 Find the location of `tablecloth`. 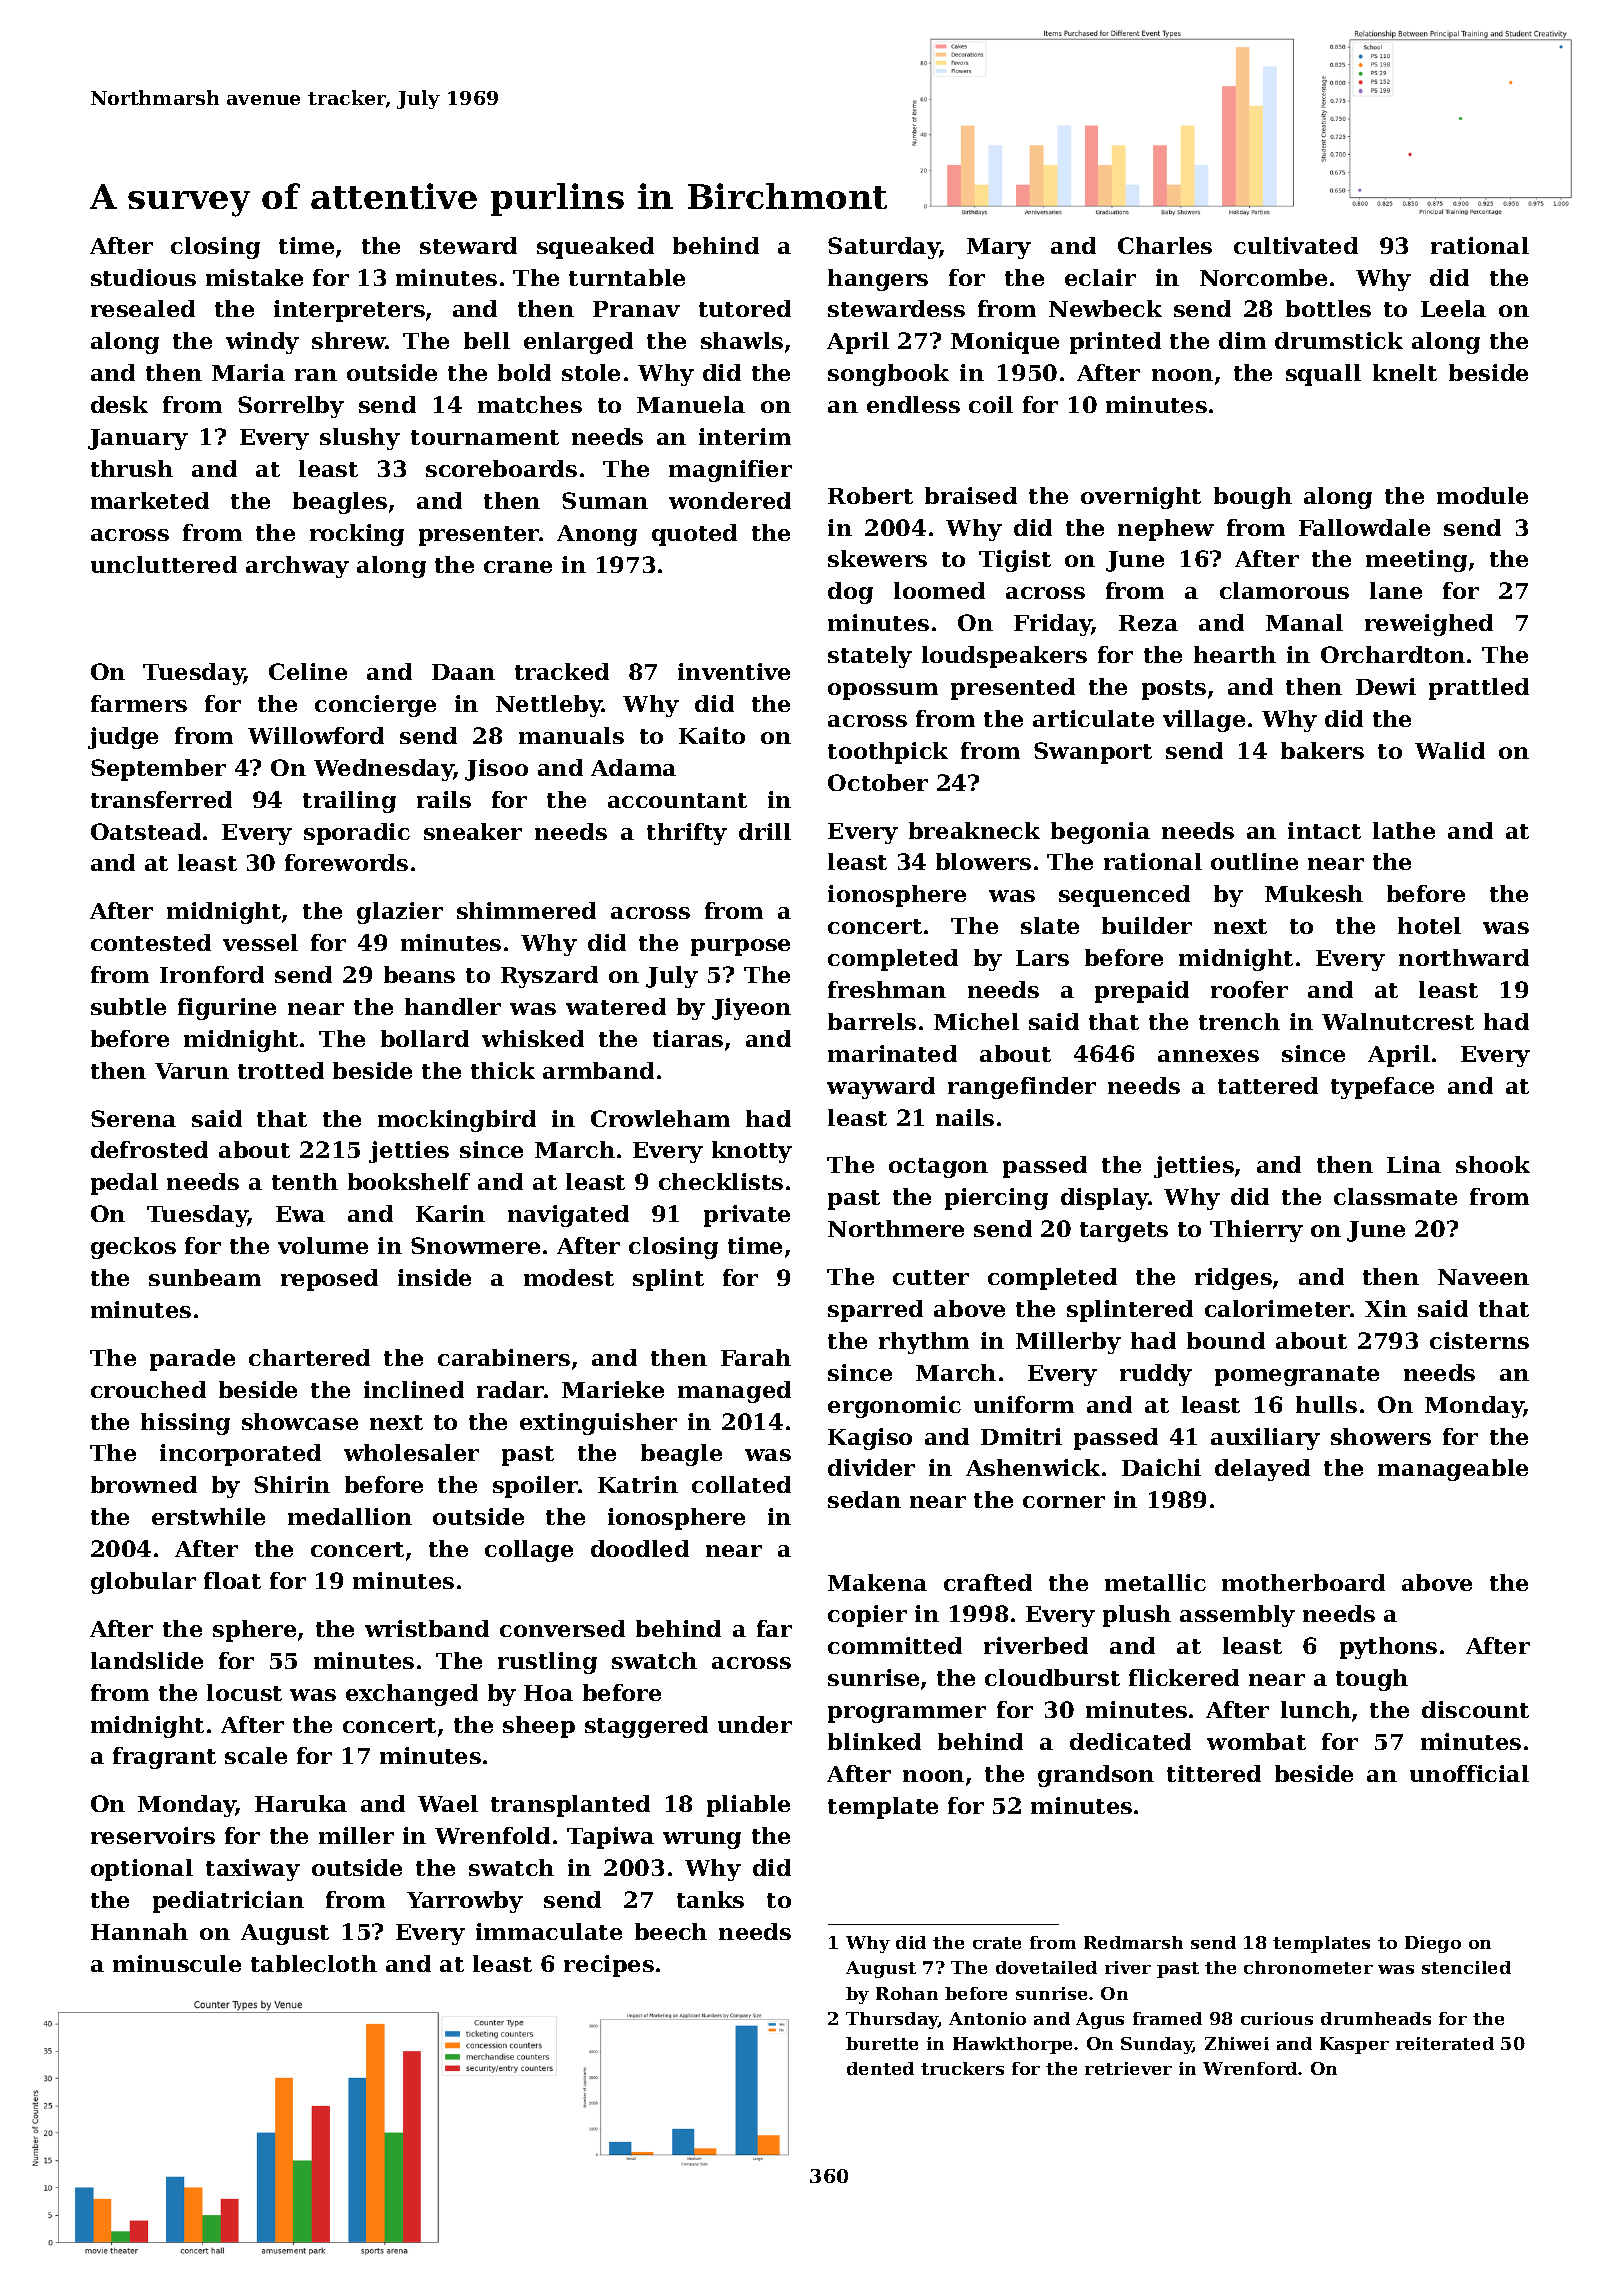

tablecloth is located at coordinates (314, 1963).
